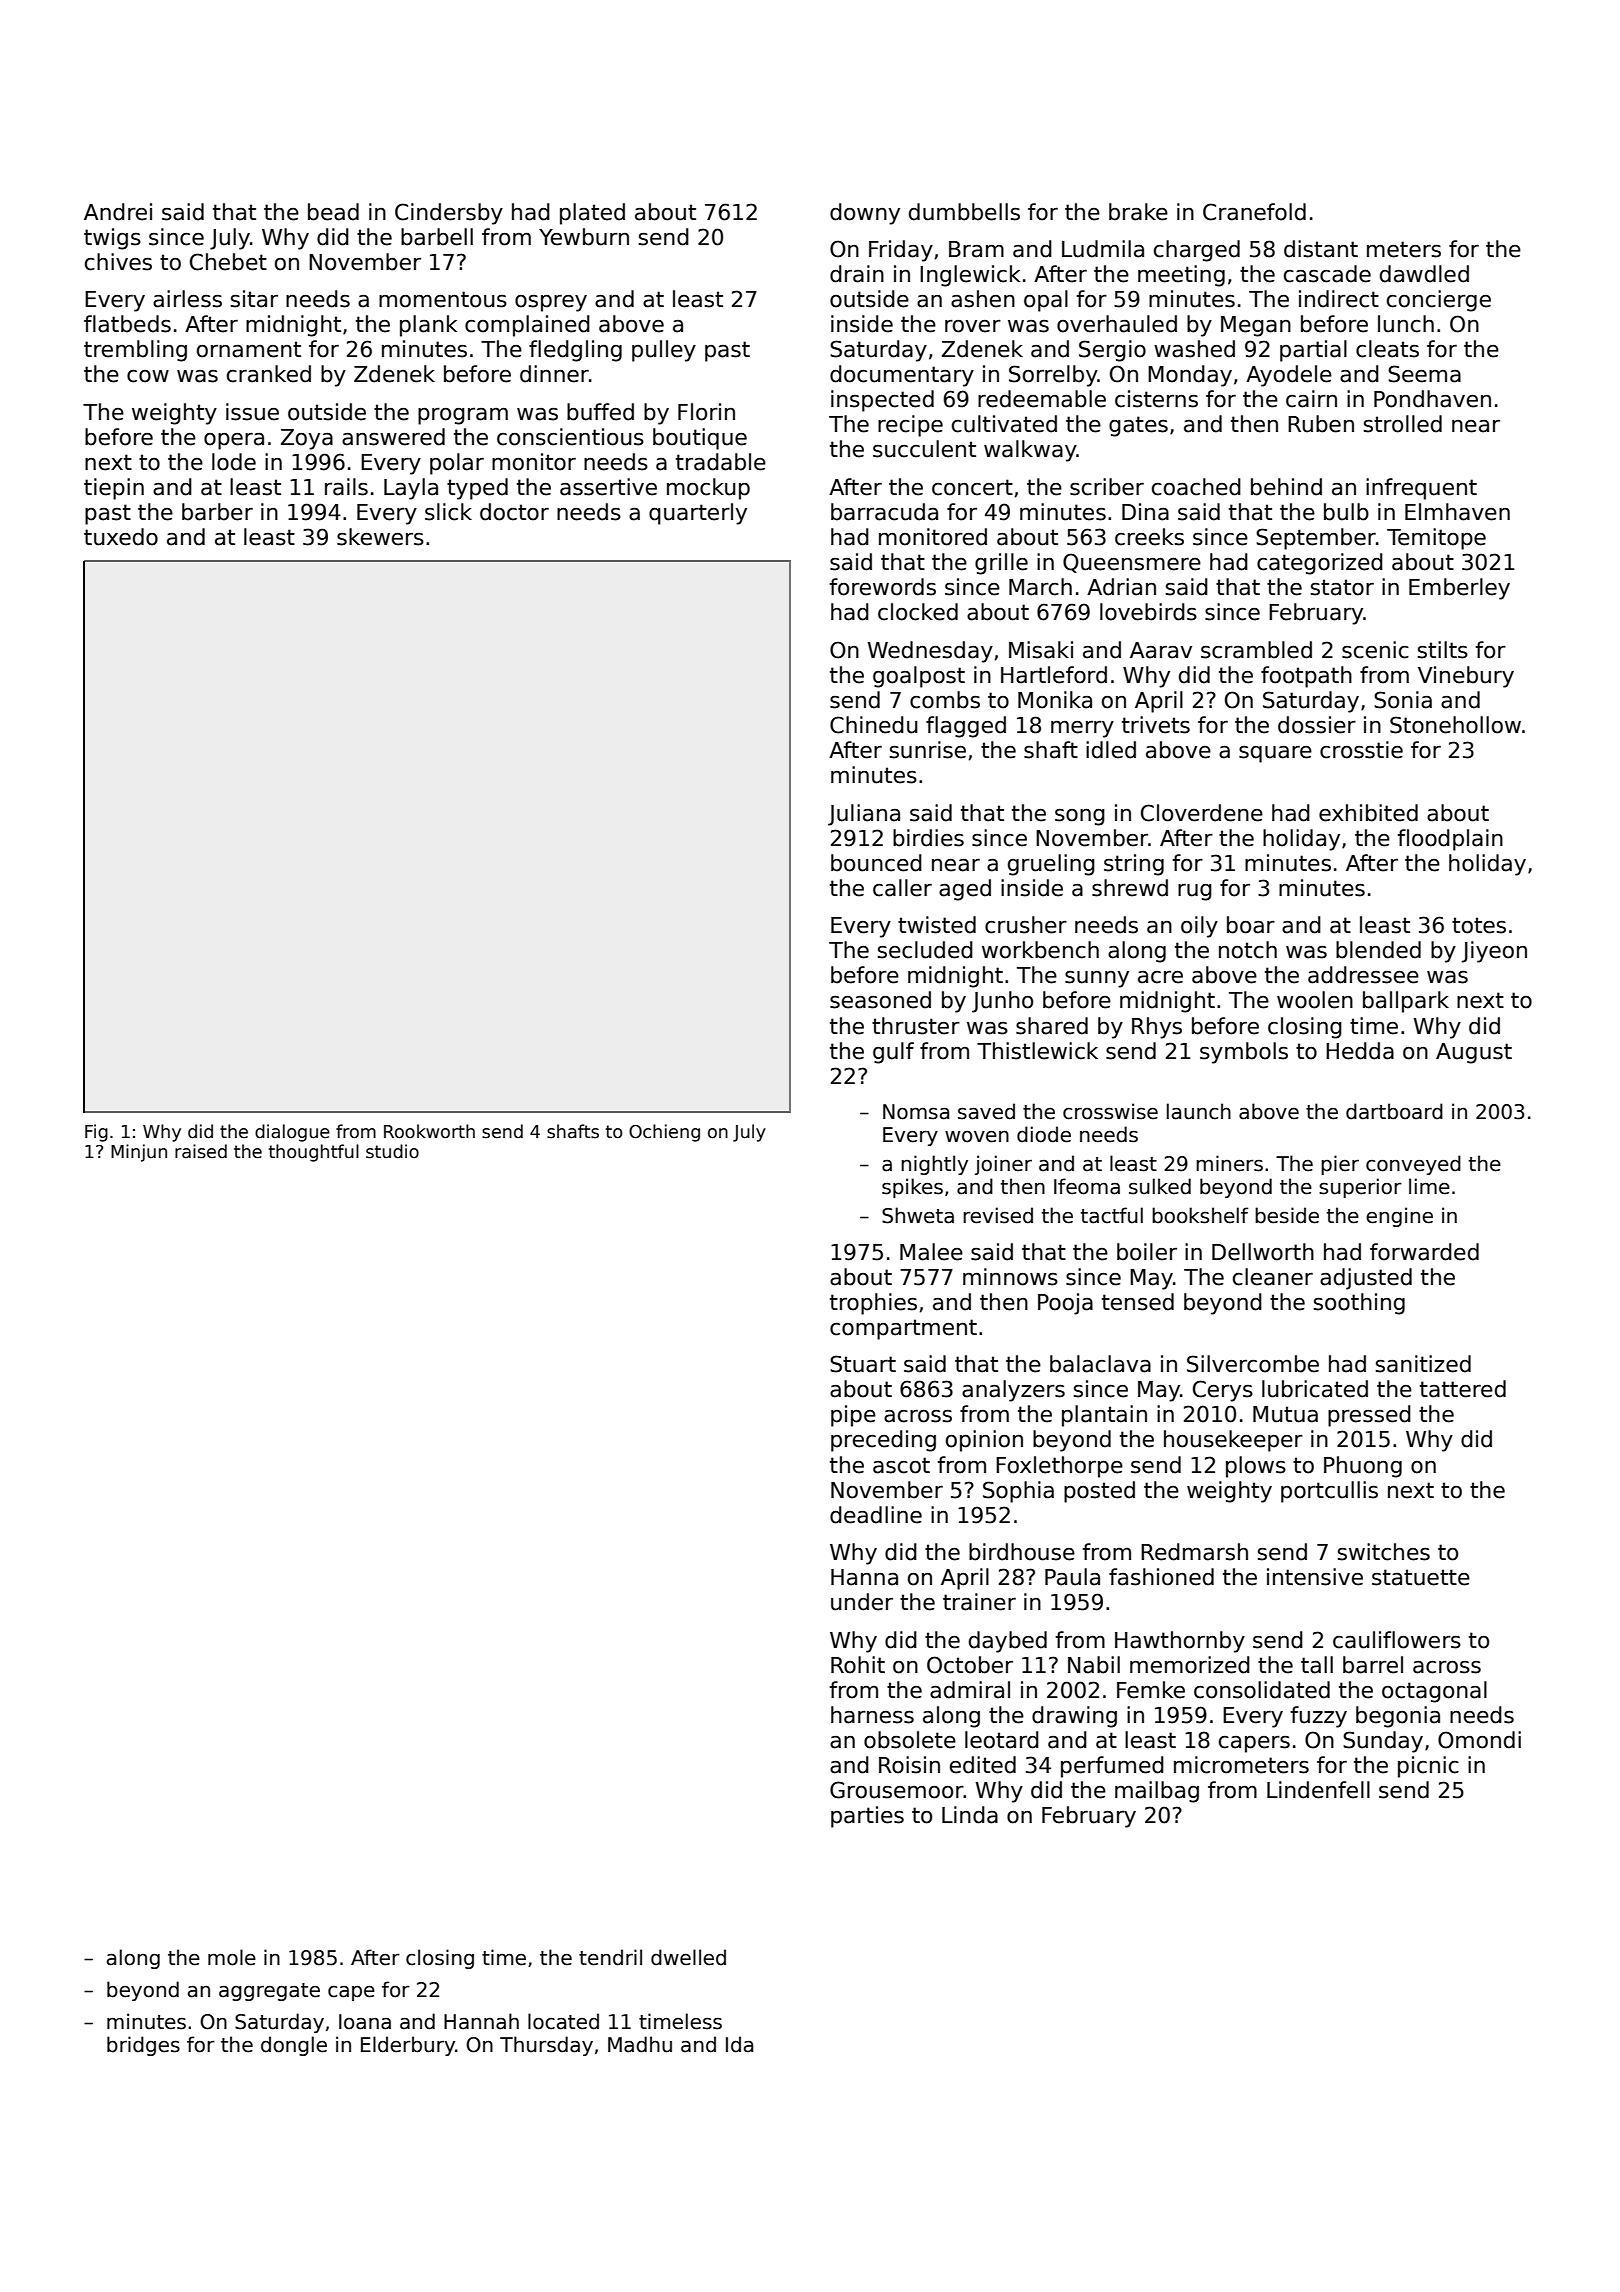  I want to click on Juliana, so click(864, 815).
